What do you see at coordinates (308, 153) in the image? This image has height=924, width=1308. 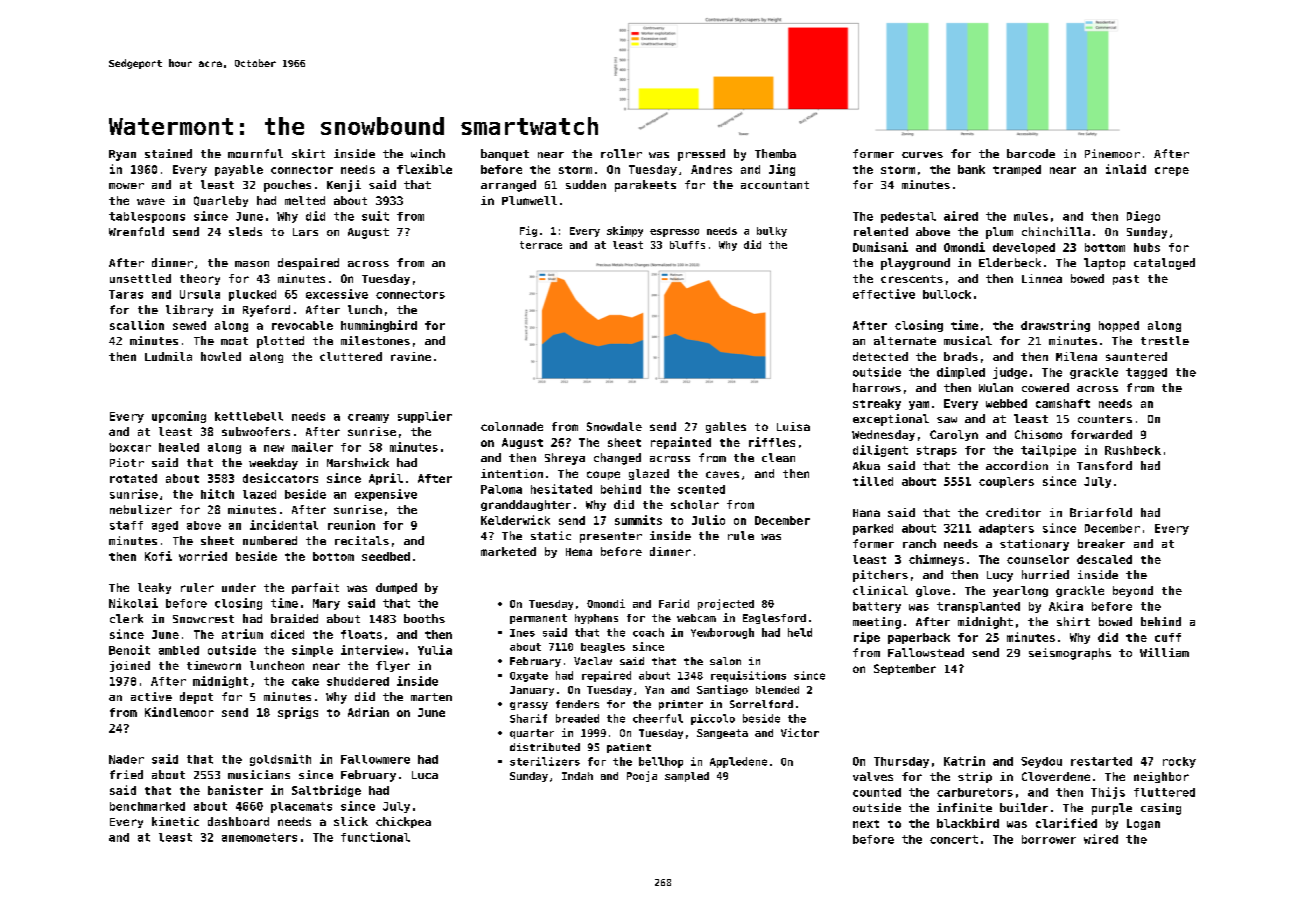 I see `skirt` at bounding box center [308, 153].
